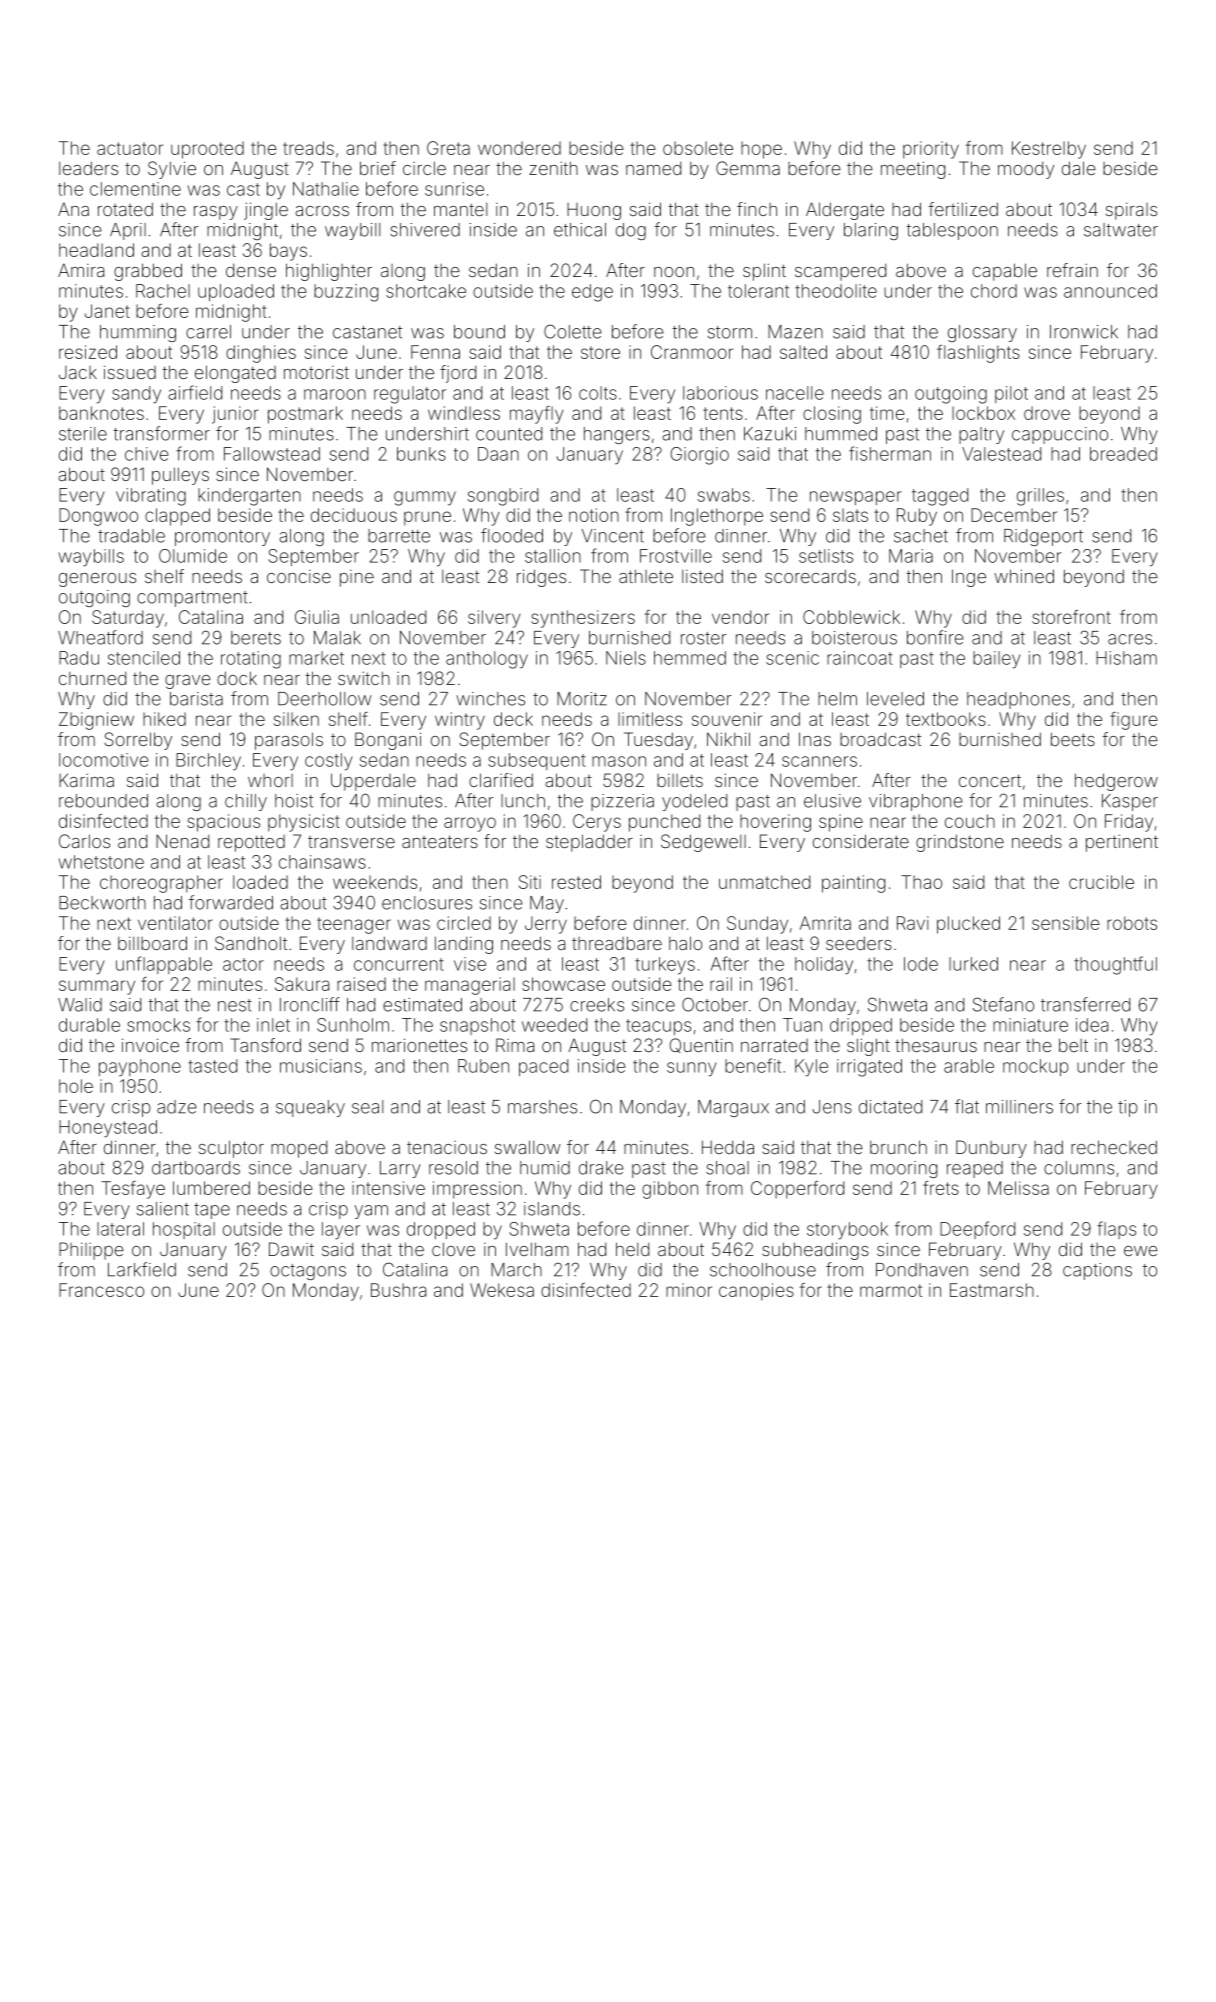 This screenshot has height=2002, width=1216. Describe the element at coordinates (1049, 150) in the screenshot. I see `Kestrelby` at that location.
